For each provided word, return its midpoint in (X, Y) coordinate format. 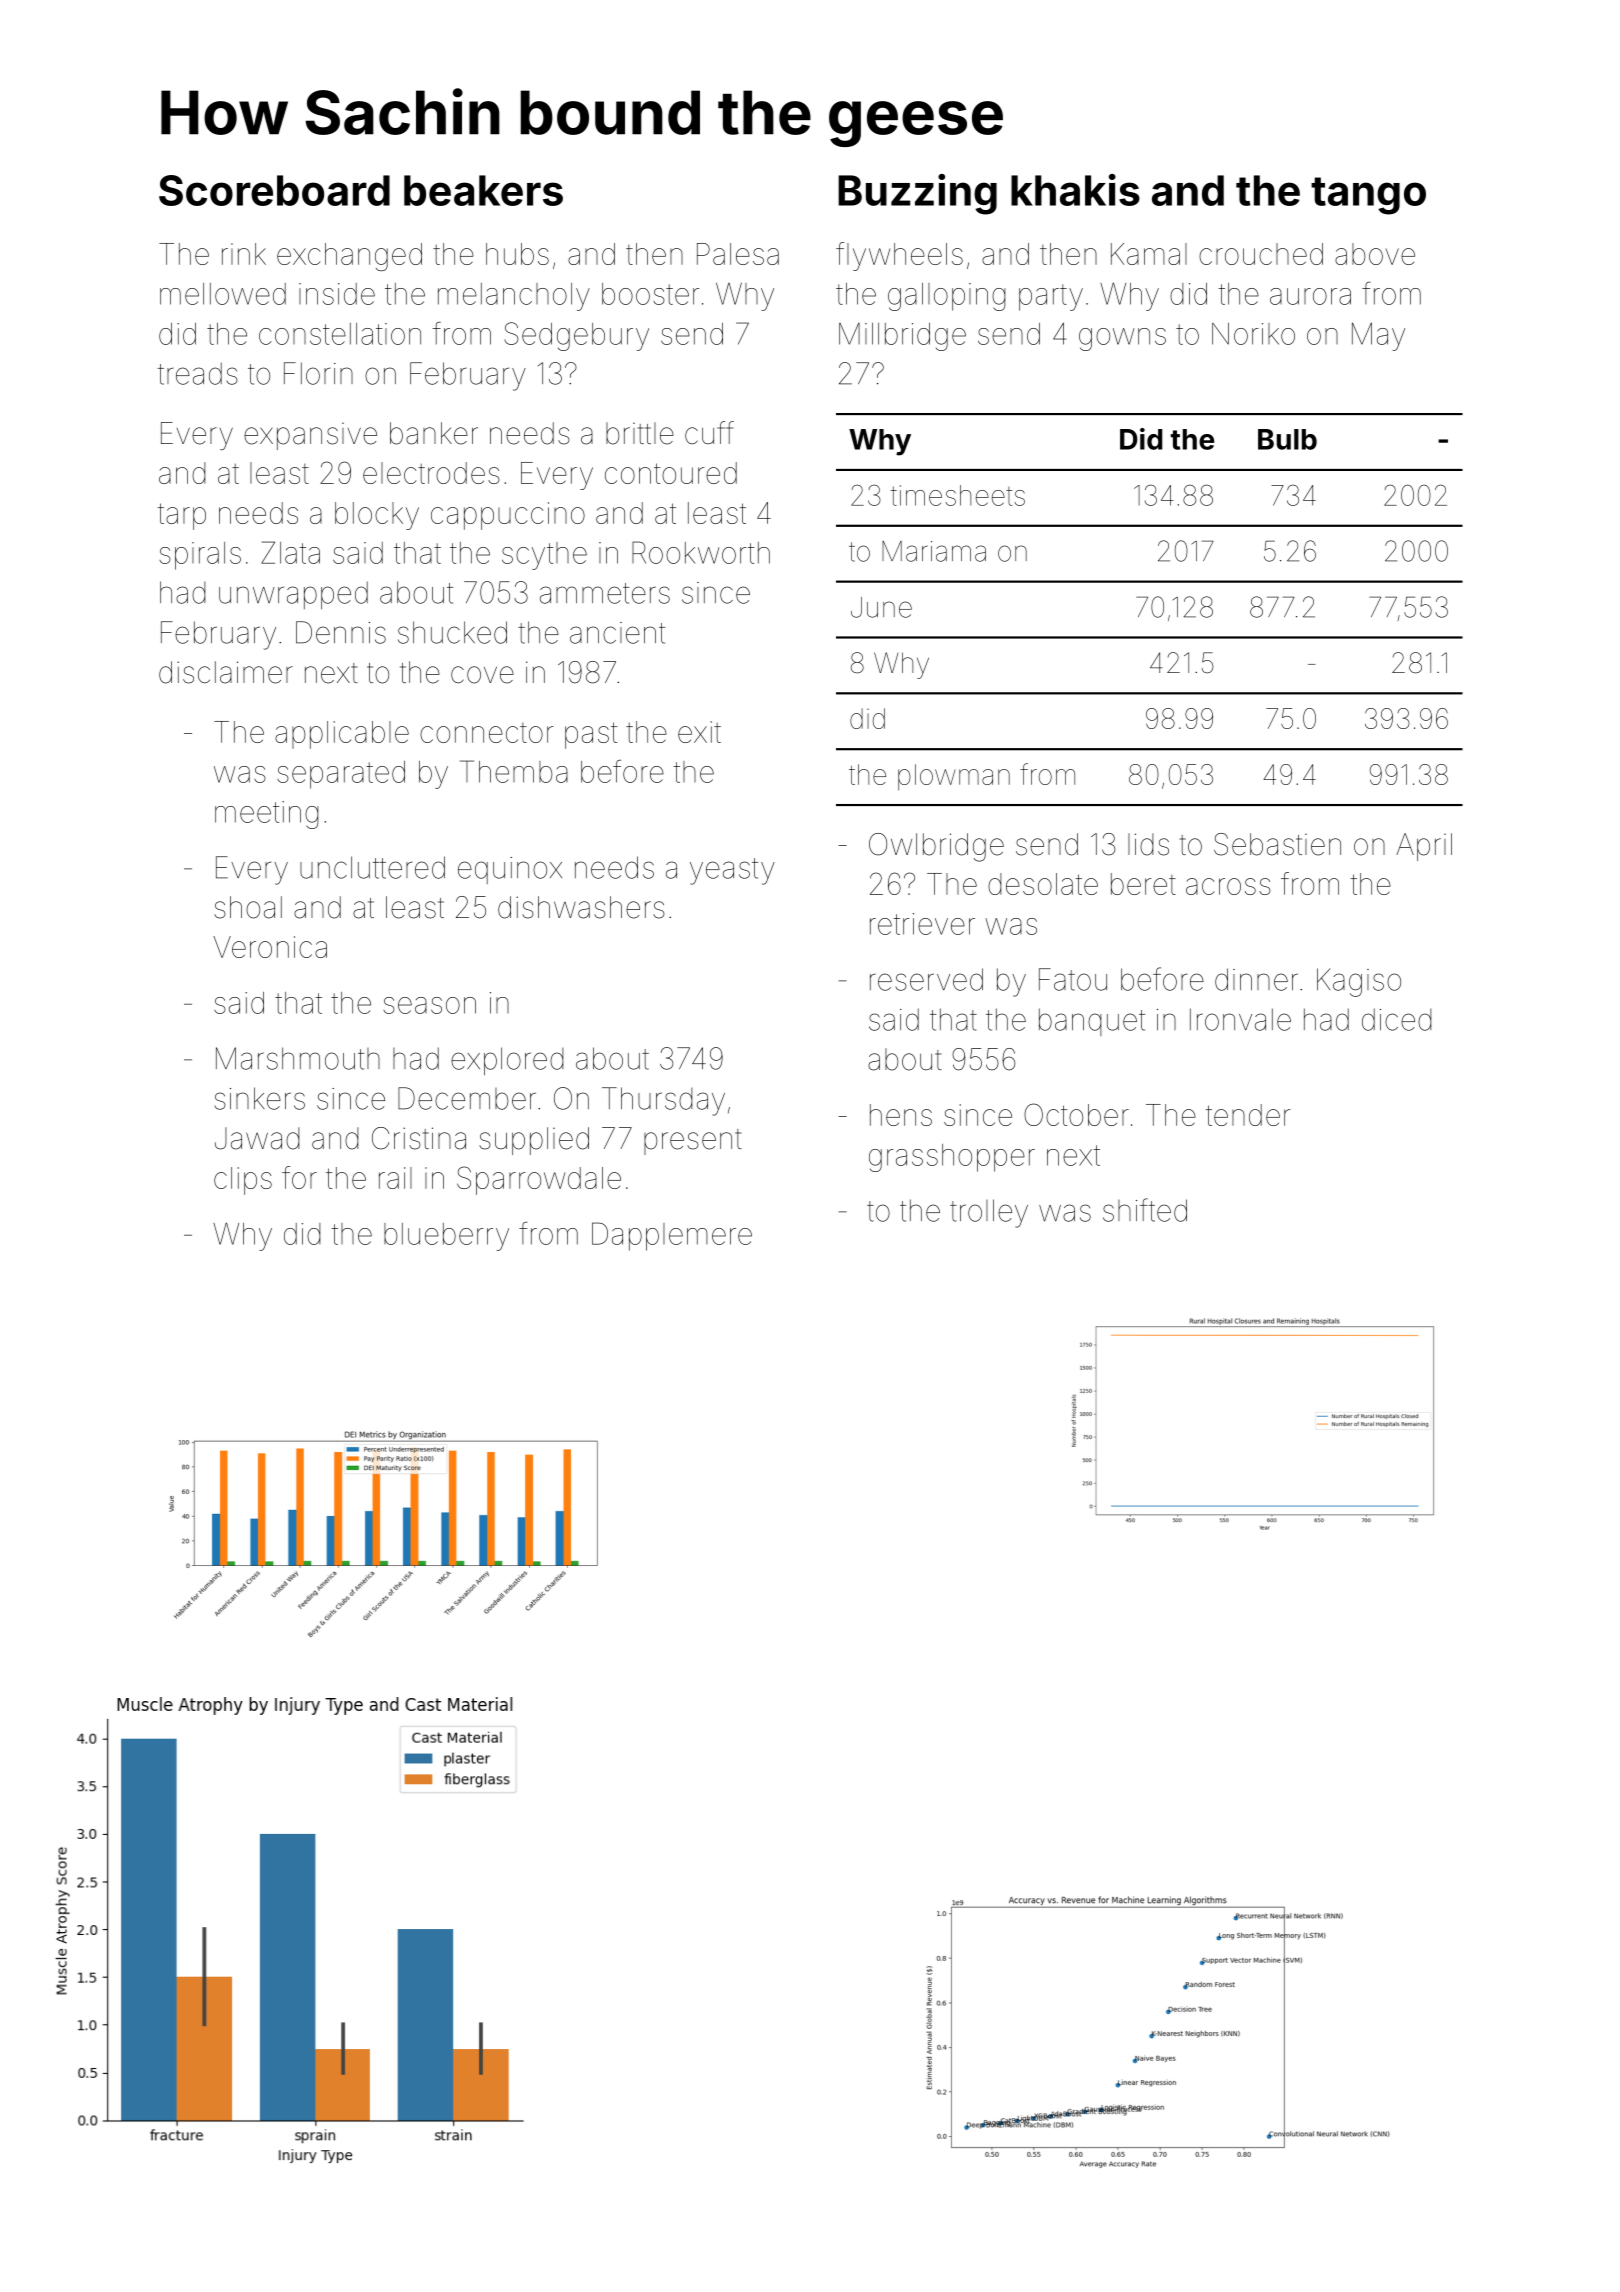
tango (1368, 196)
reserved (926, 979)
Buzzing (917, 194)
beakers (483, 190)
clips (243, 1181)
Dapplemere (672, 1236)
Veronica (270, 947)
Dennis (341, 632)
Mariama (934, 551)
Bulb (1287, 439)
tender (1248, 1115)
